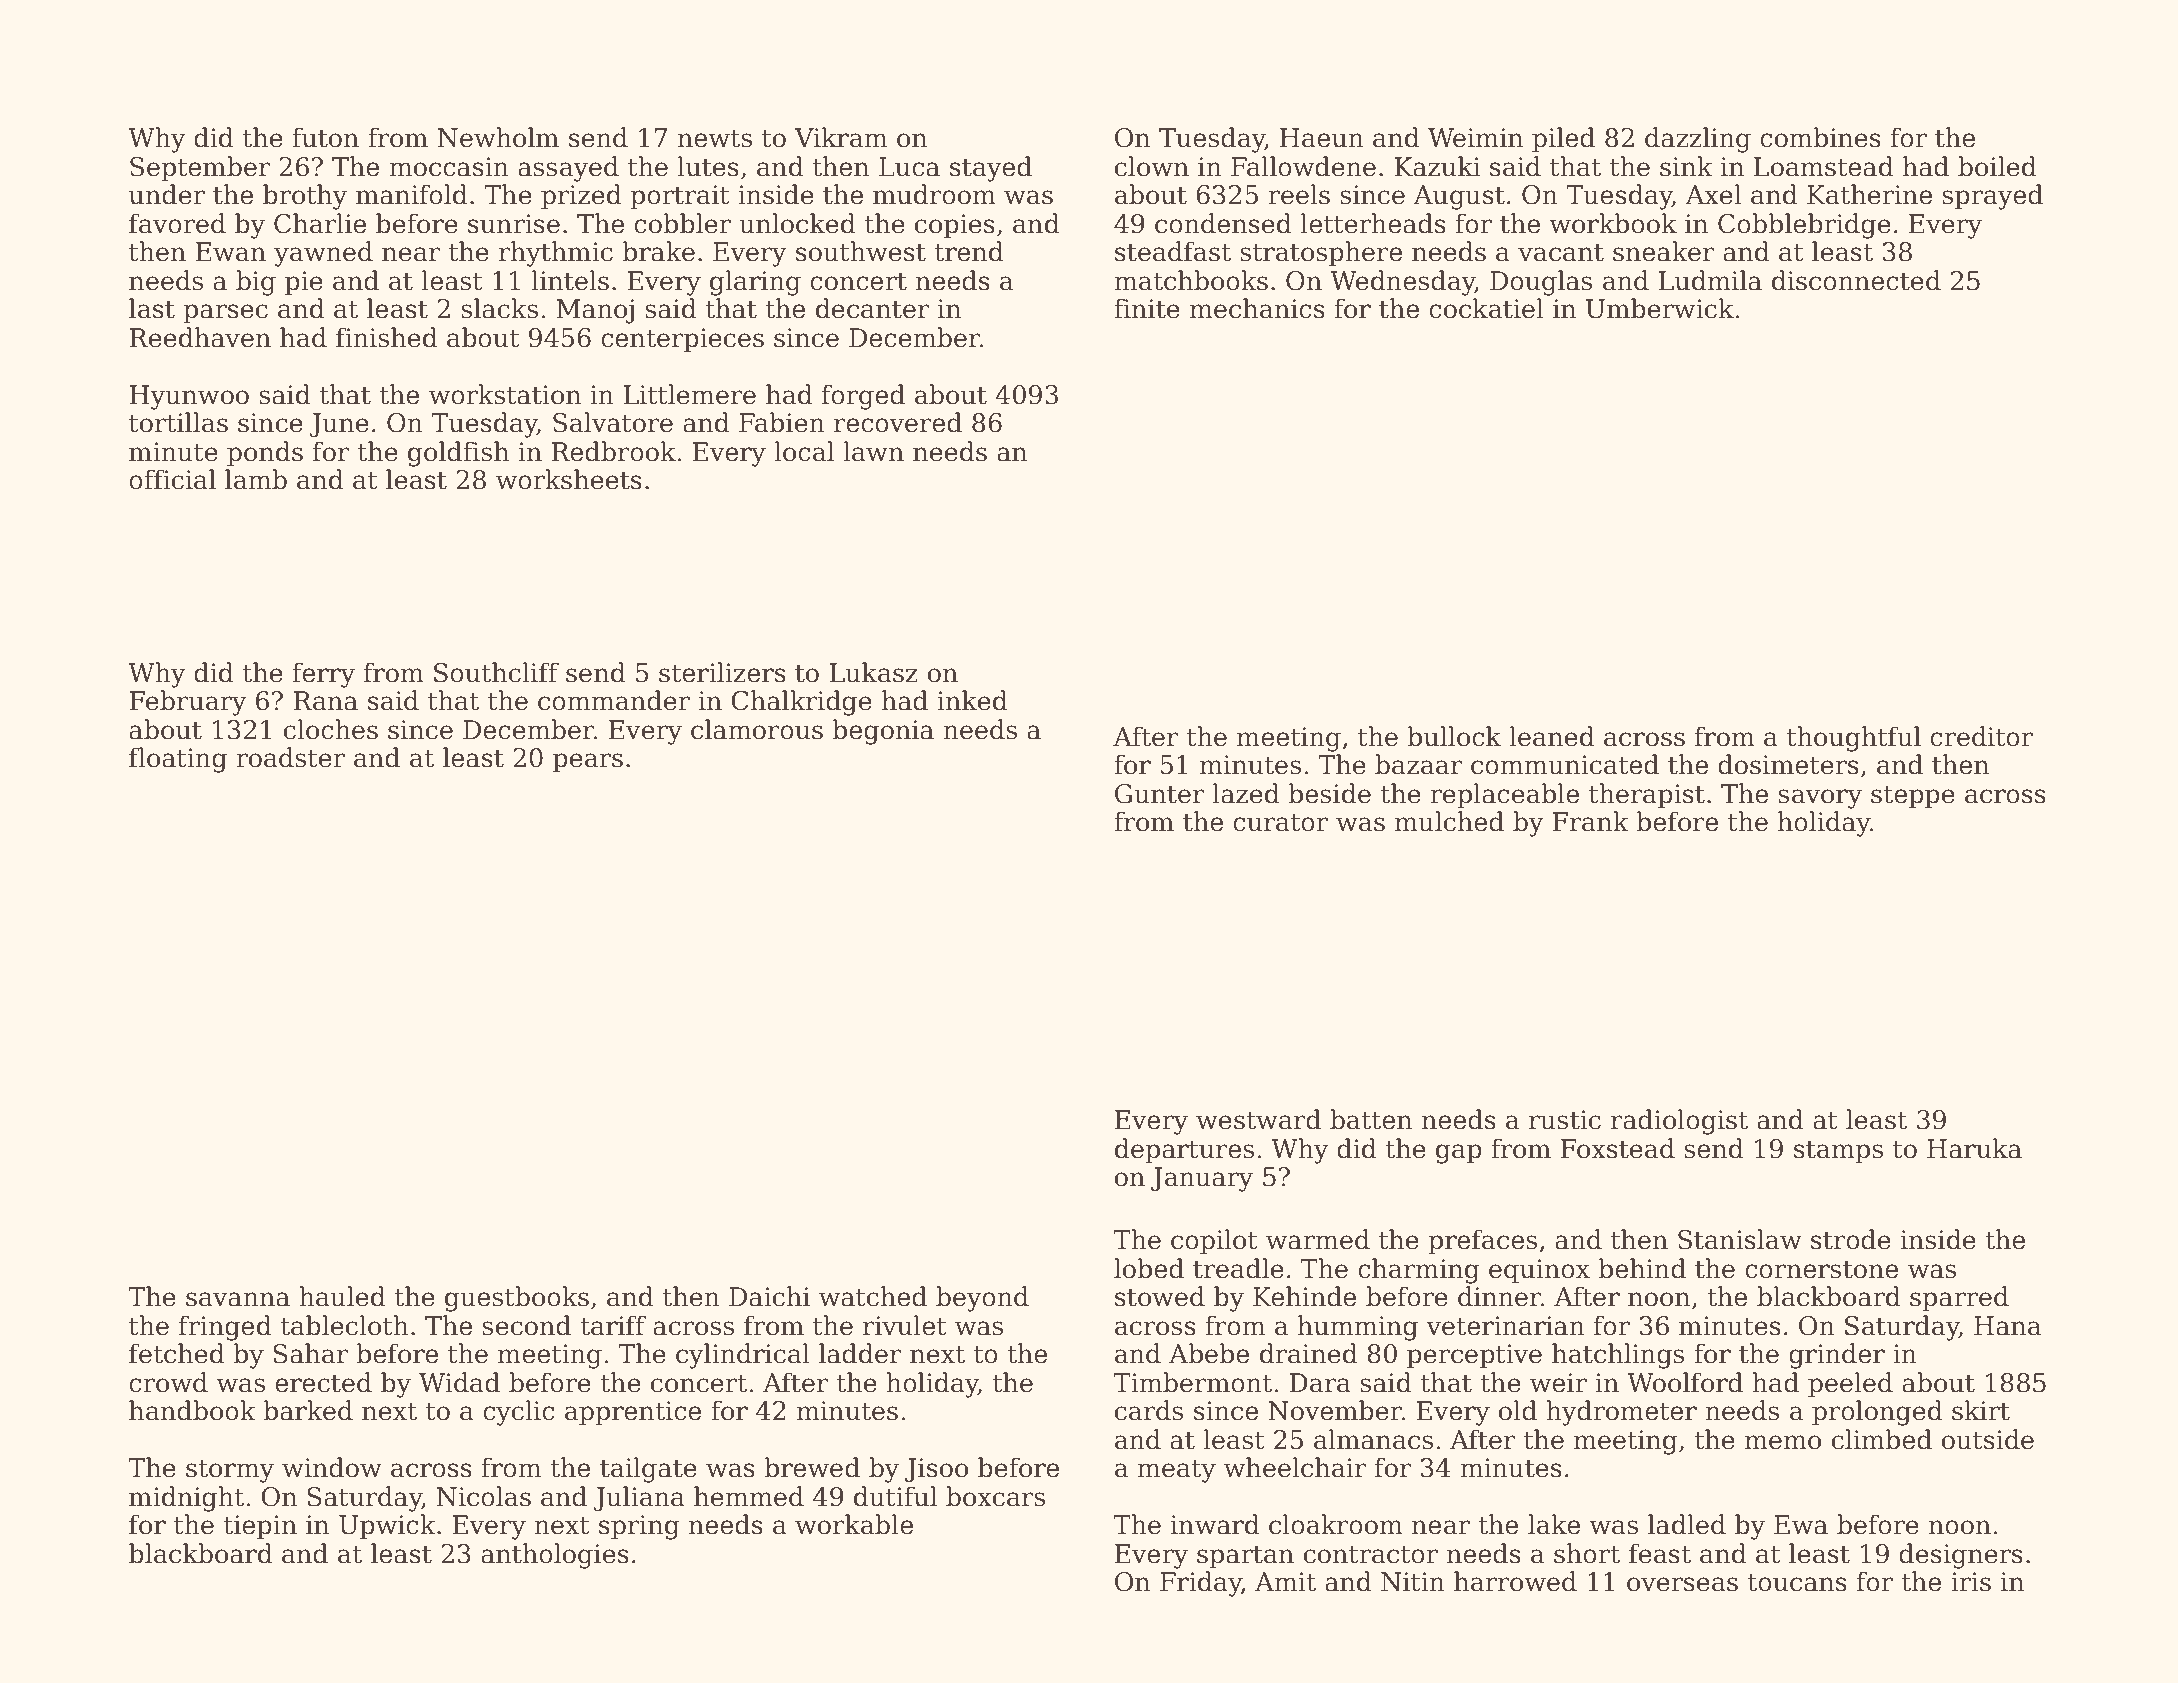 The image size is (2178, 1683). Describe the element at coordinates (1660, 308) in the page. I see `Umberwick` at that location.
